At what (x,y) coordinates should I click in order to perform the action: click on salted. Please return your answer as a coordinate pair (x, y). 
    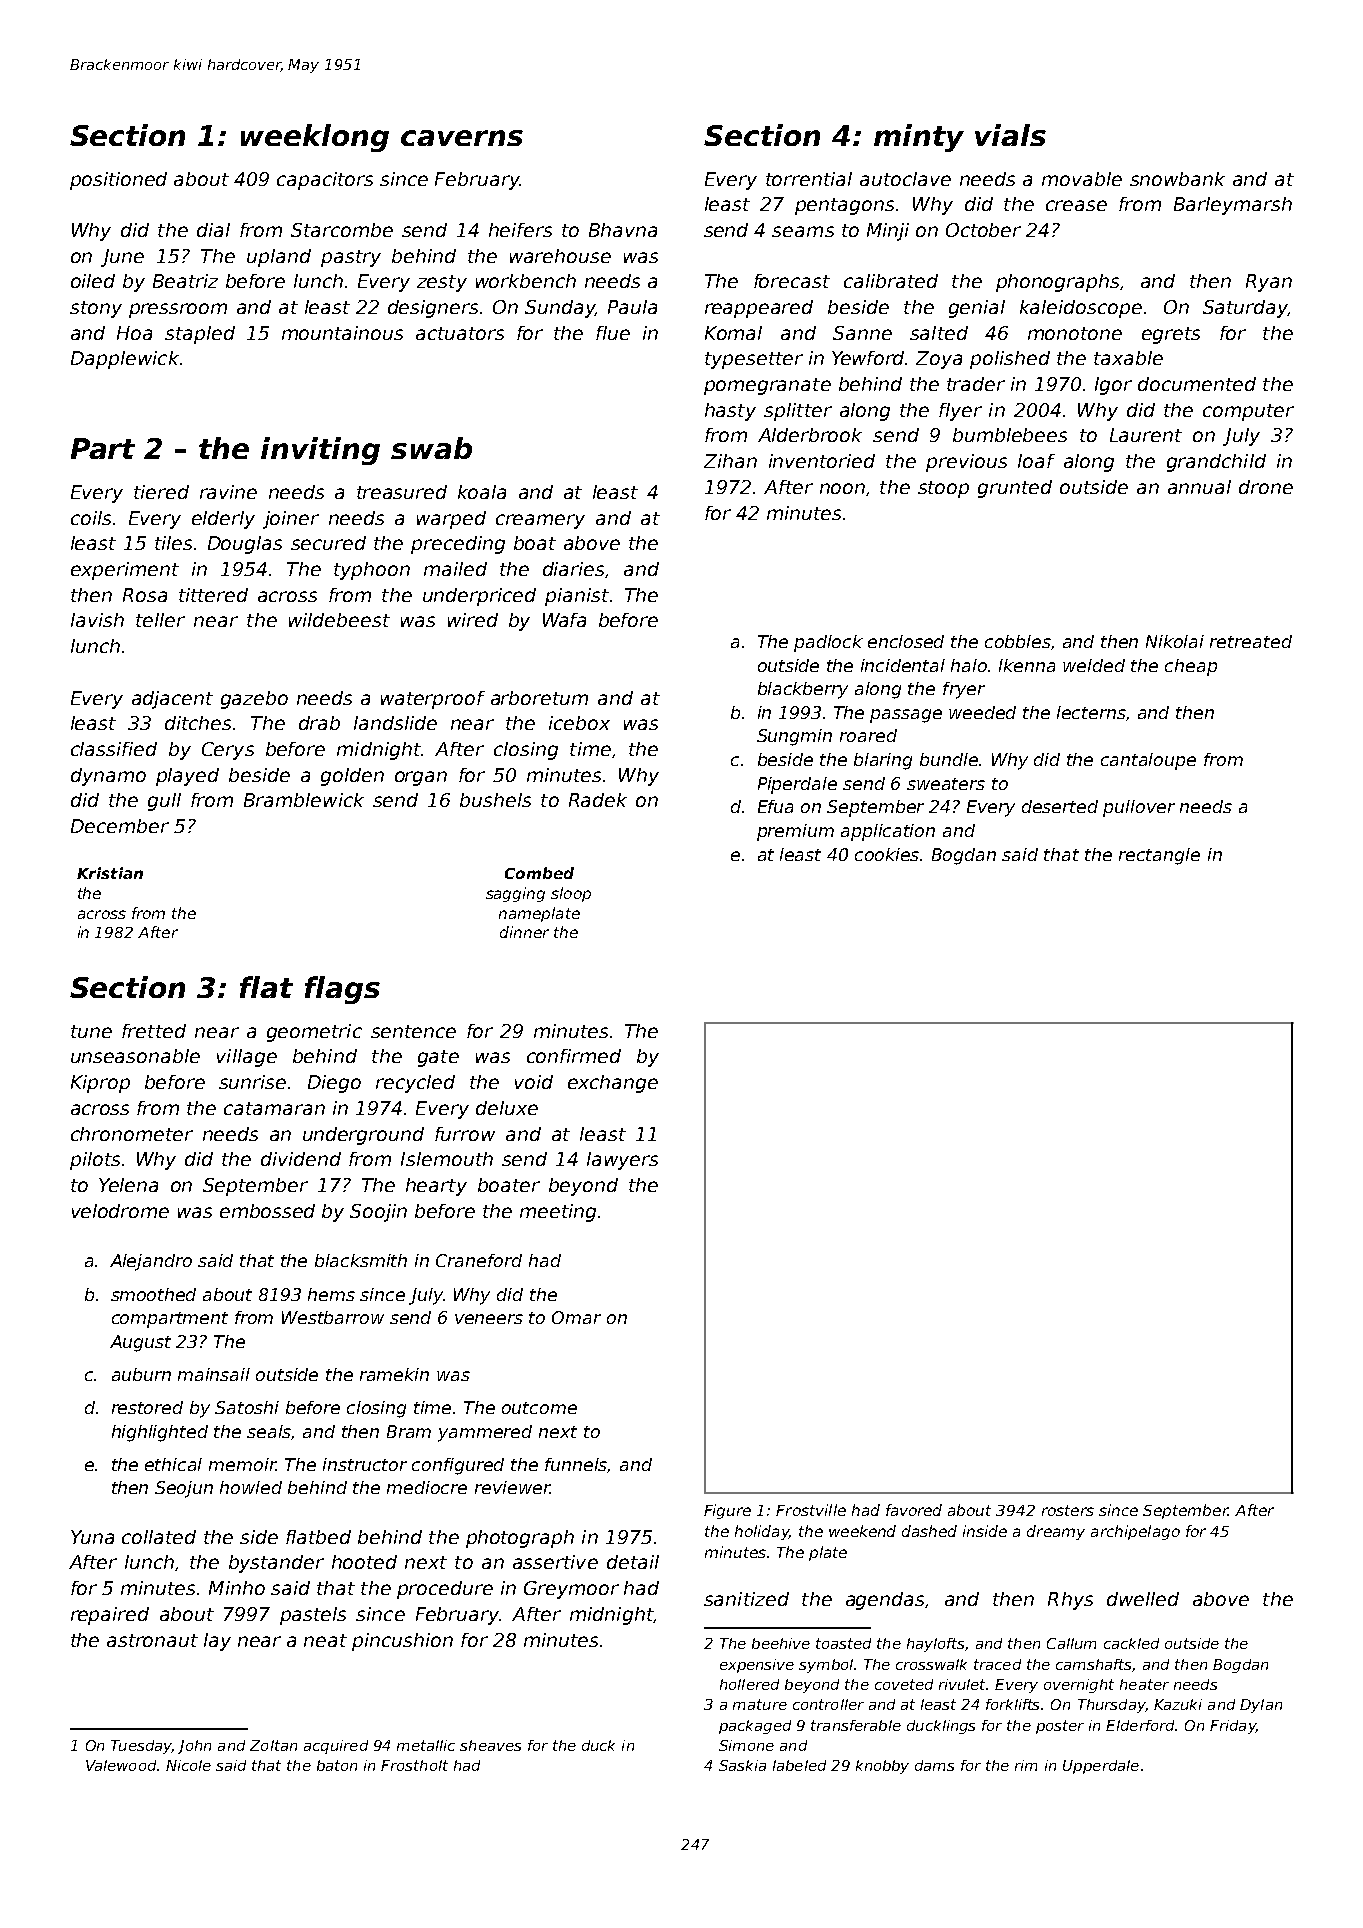
    Looking at the image, I should click on (939, 333).
